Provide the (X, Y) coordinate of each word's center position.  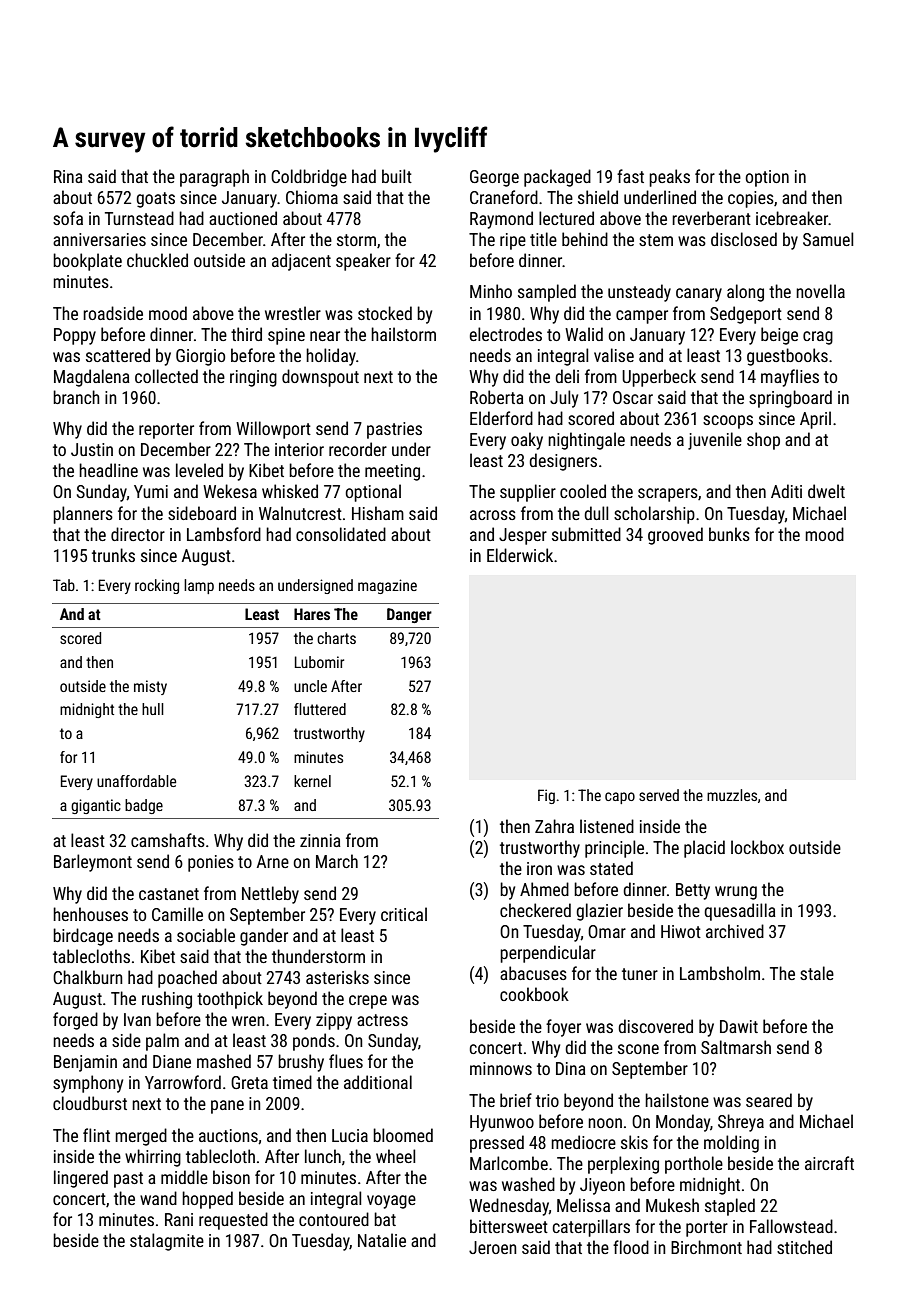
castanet (169, 894)
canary (699, 295)
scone (638, 1049)
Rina (68, 176)
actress (382, 1020)
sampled (547, 293)
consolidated (341, 534)
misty (150, 687)
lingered (81, 1179)
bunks (729, 534)
